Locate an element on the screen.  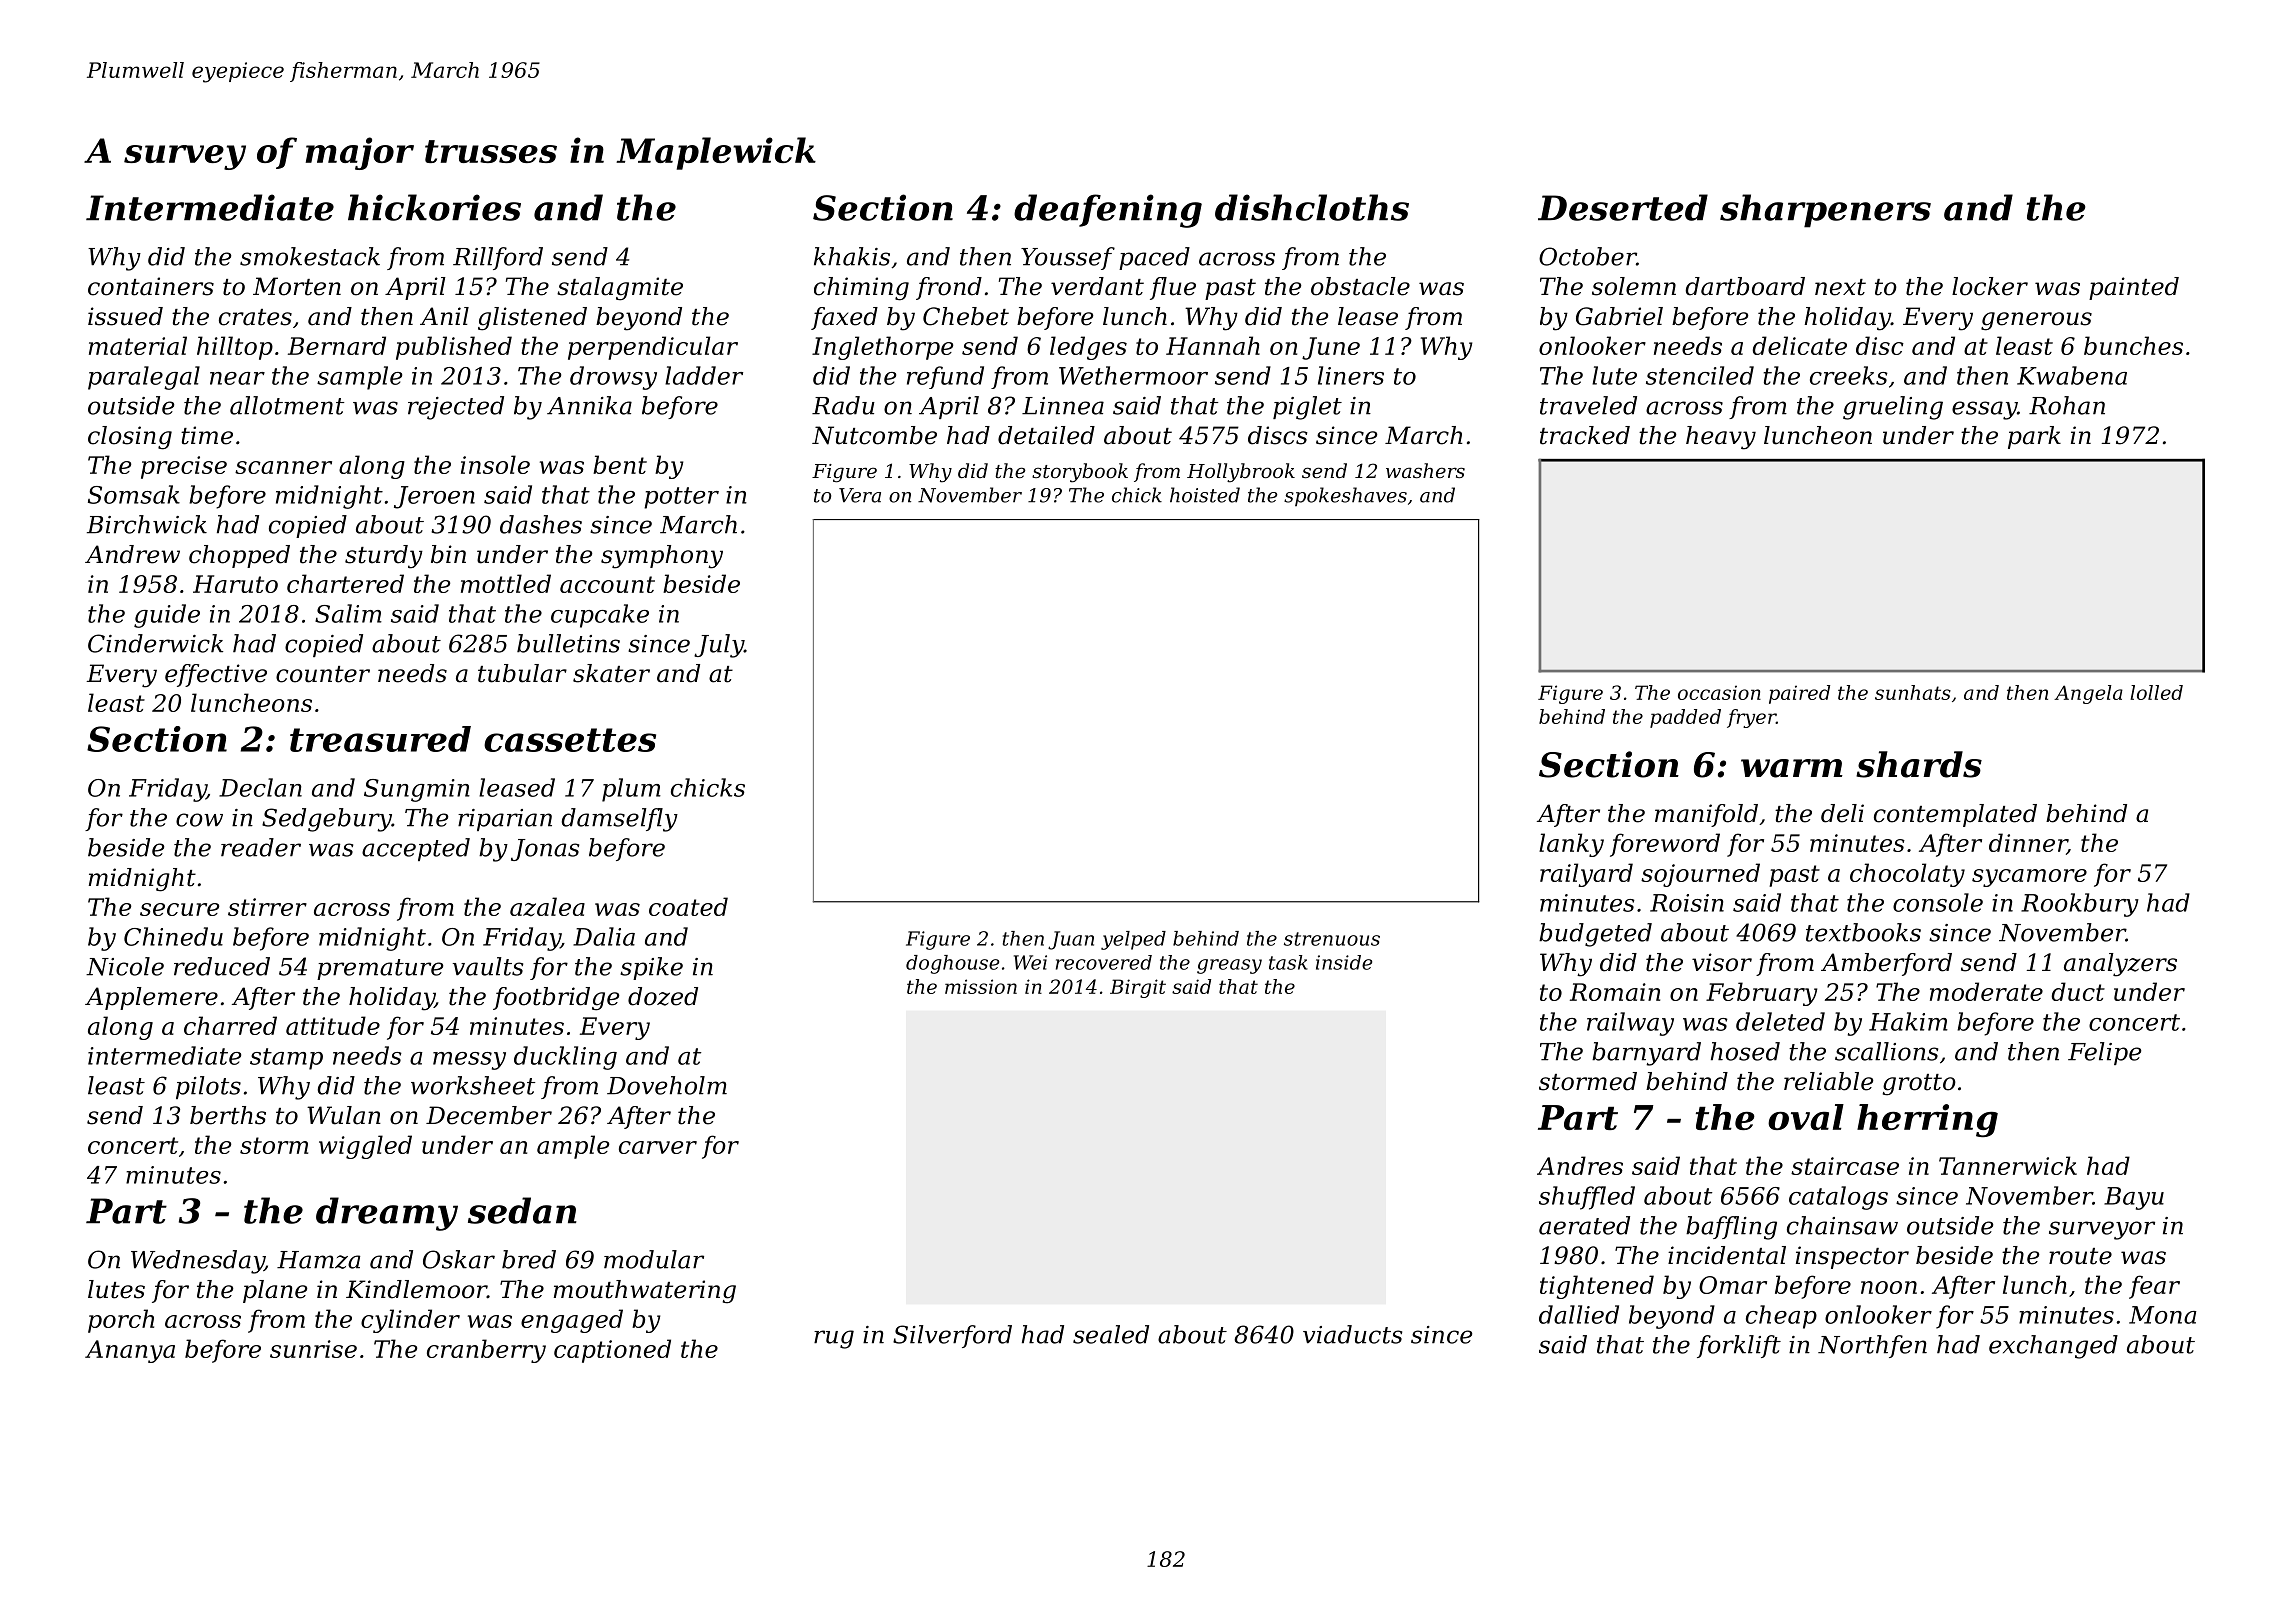
Rookbury is located at coordinates (2080, 905).
